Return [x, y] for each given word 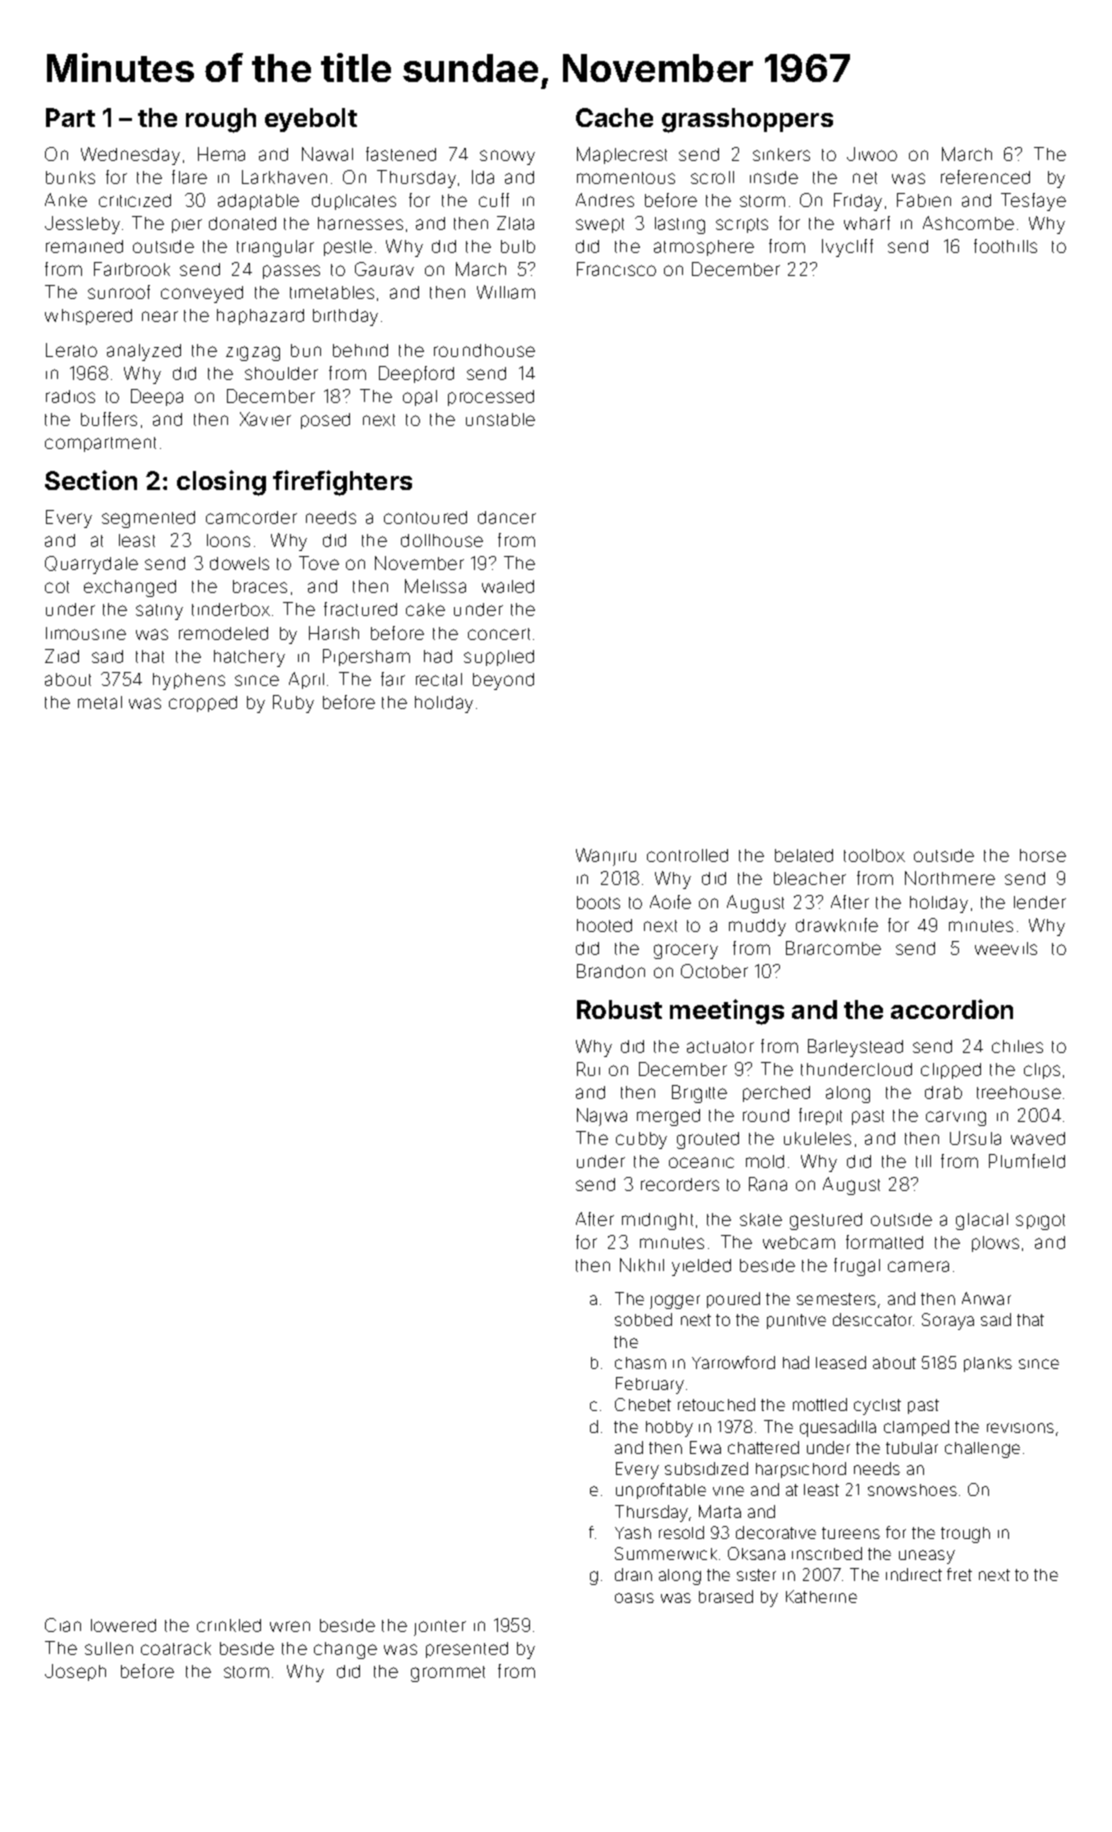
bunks [70, 177]
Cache [614, 117]
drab [943, 1092]
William [506, 292]
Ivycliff [847, 248]
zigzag [253, 353]
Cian [63, 1625]
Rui [588, 1069]
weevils [1006, 948]
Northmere [950, 878]
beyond [503, 681]
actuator [720, 1047]
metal [100, 702]
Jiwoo [872, 154]
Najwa [602, 1117]
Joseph [75, 1672]
